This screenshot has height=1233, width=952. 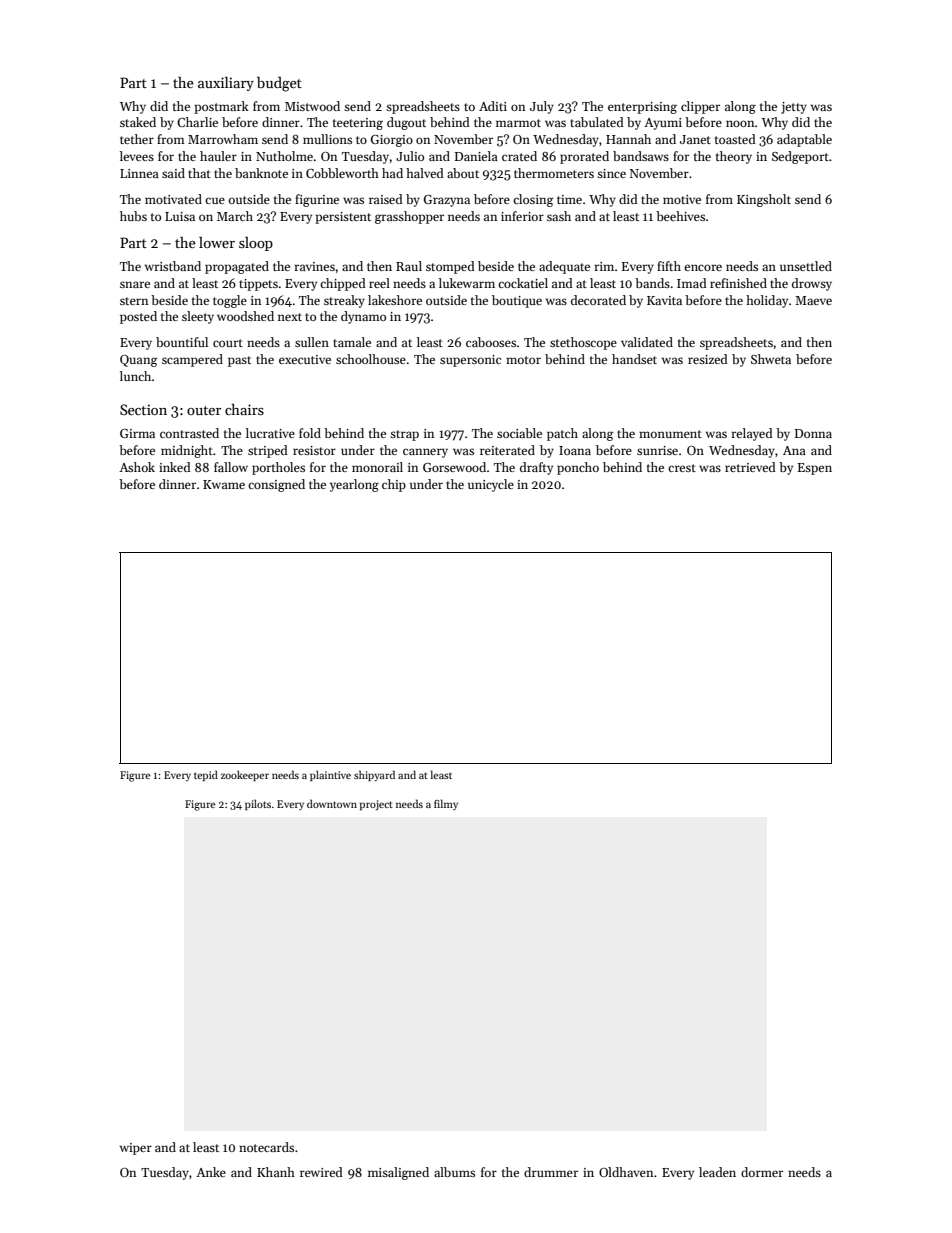 What do you see at coordinates (224, 484) in the screenshot?
I see `Kwame` at bounding box center [224, 484].
